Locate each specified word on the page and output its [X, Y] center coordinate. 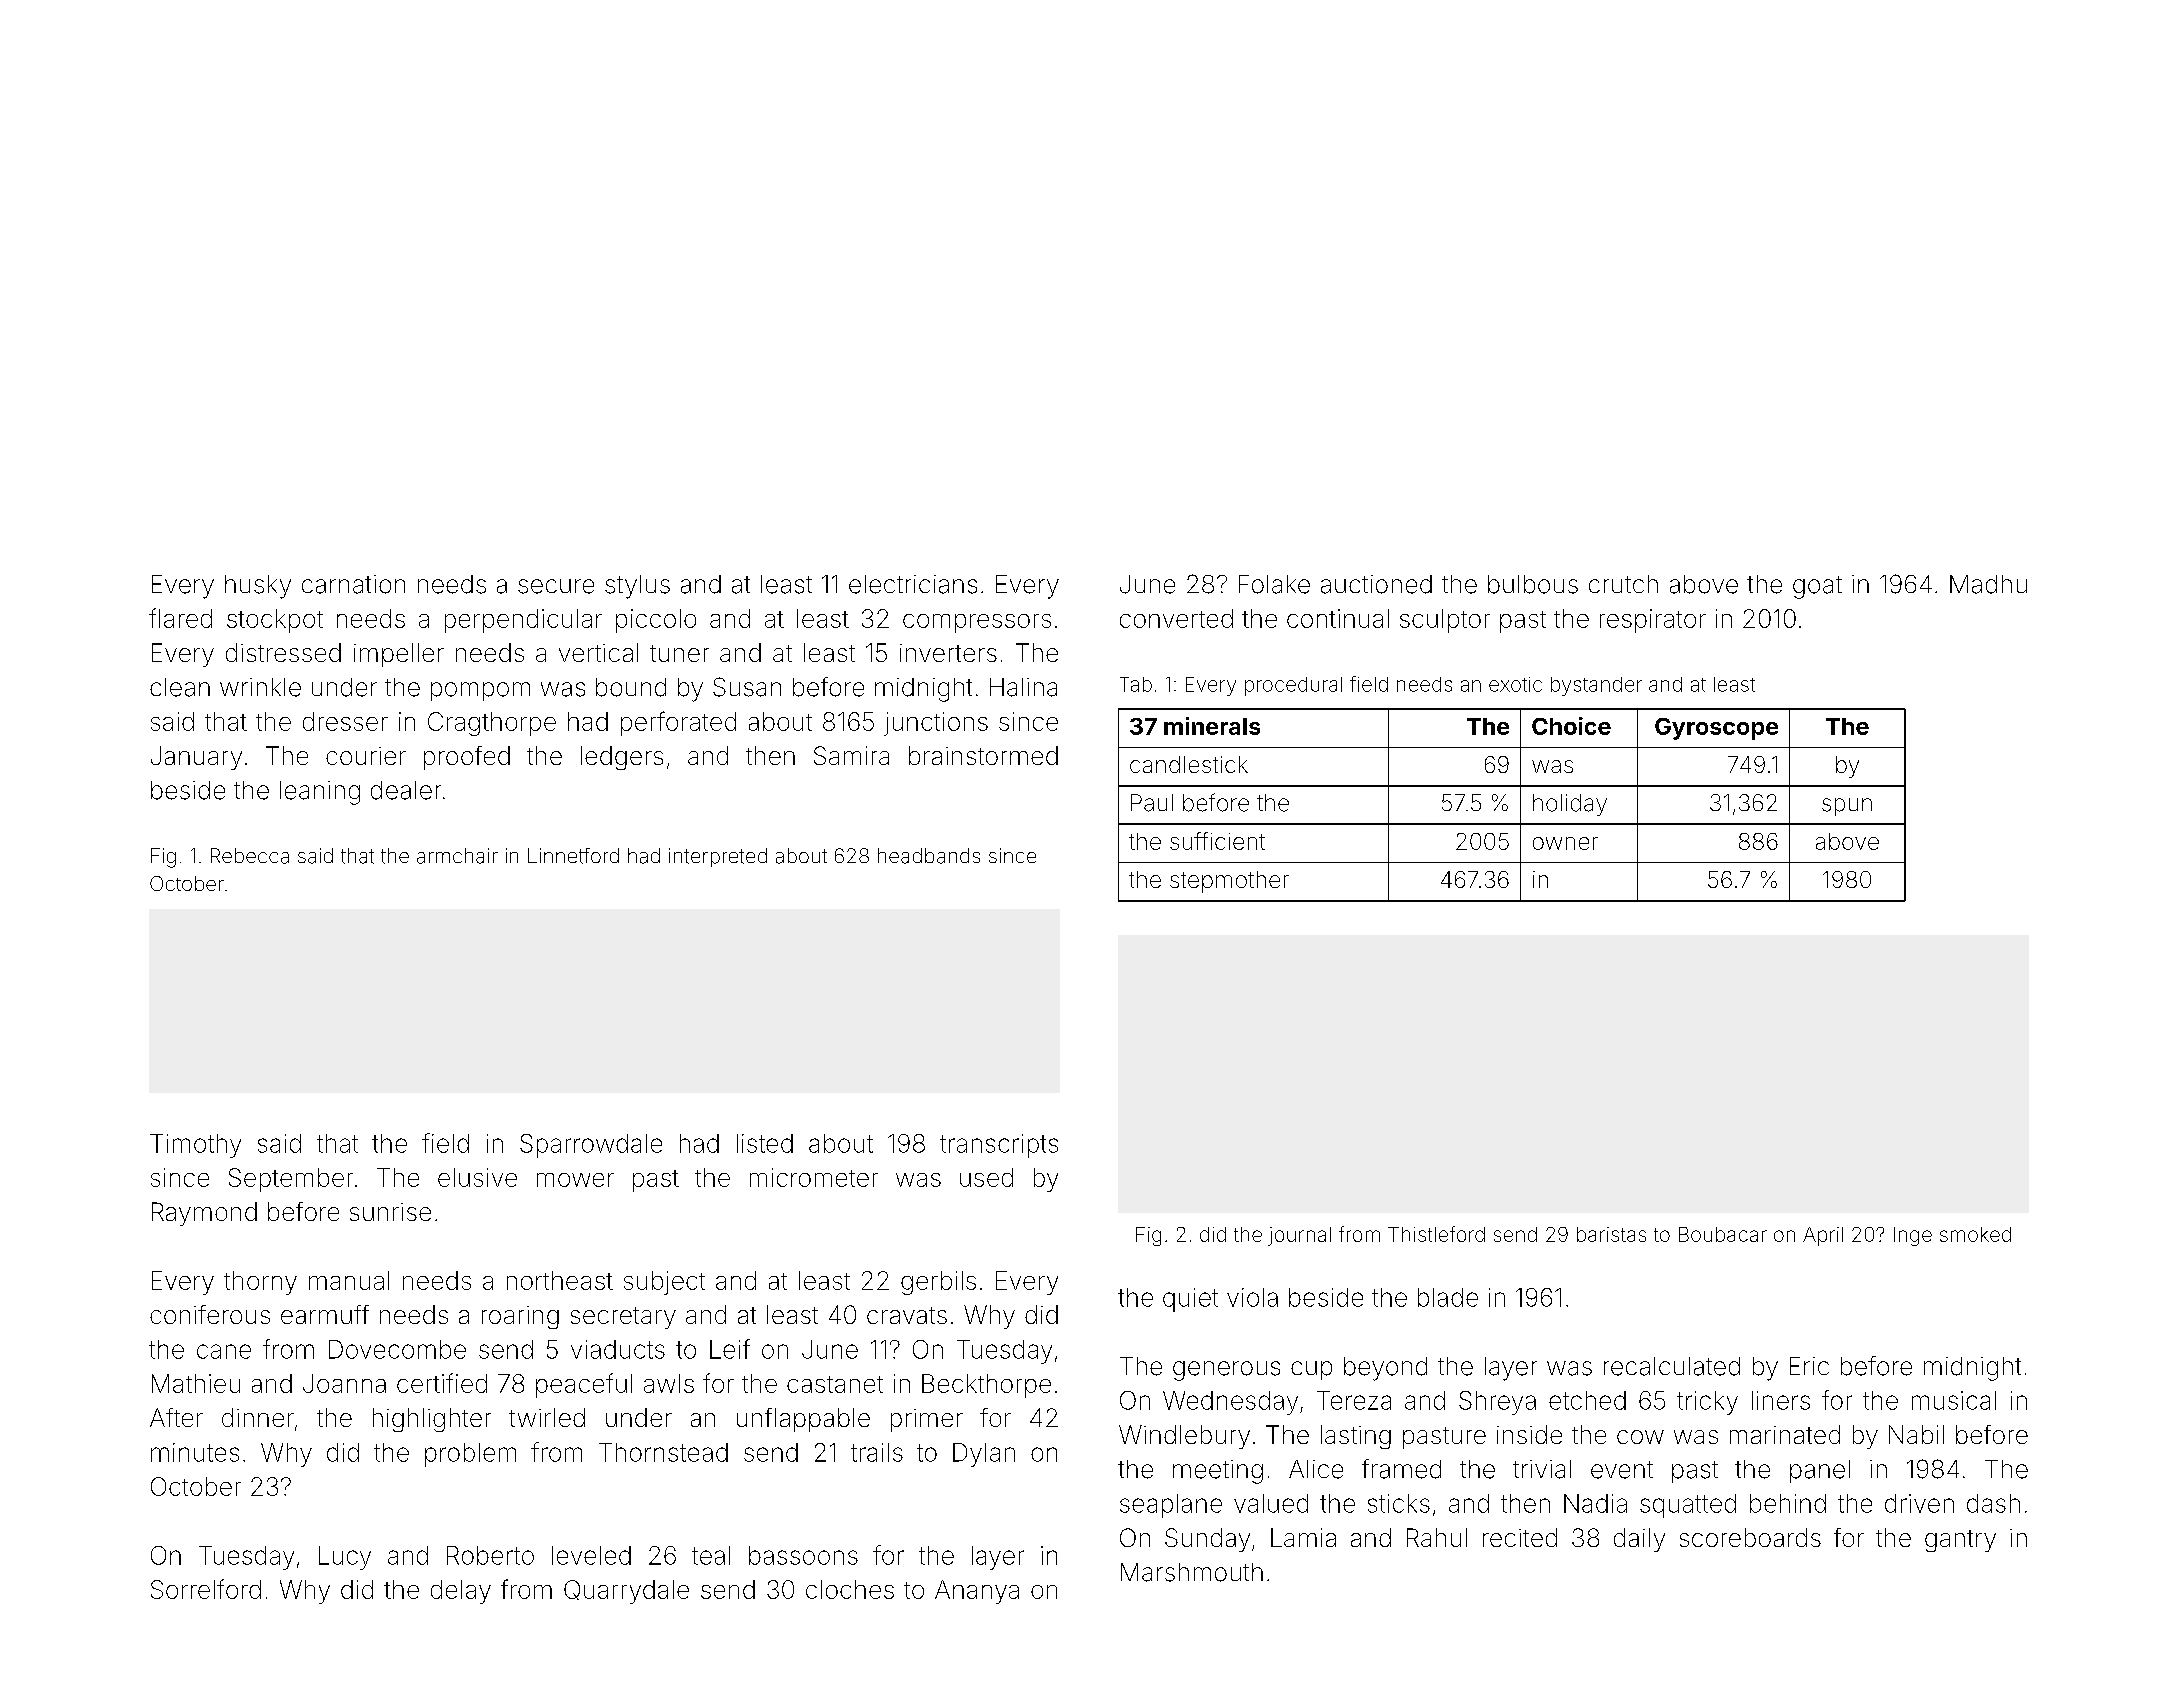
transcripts [999, 1146]
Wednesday [1230, 1403]
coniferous [210, 1314]
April [1823, 1236]
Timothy [195, 1146]
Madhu [1988, 584]
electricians [913, 584]
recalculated [1672, 1366]
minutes [195, 1452]
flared [180, 618]
